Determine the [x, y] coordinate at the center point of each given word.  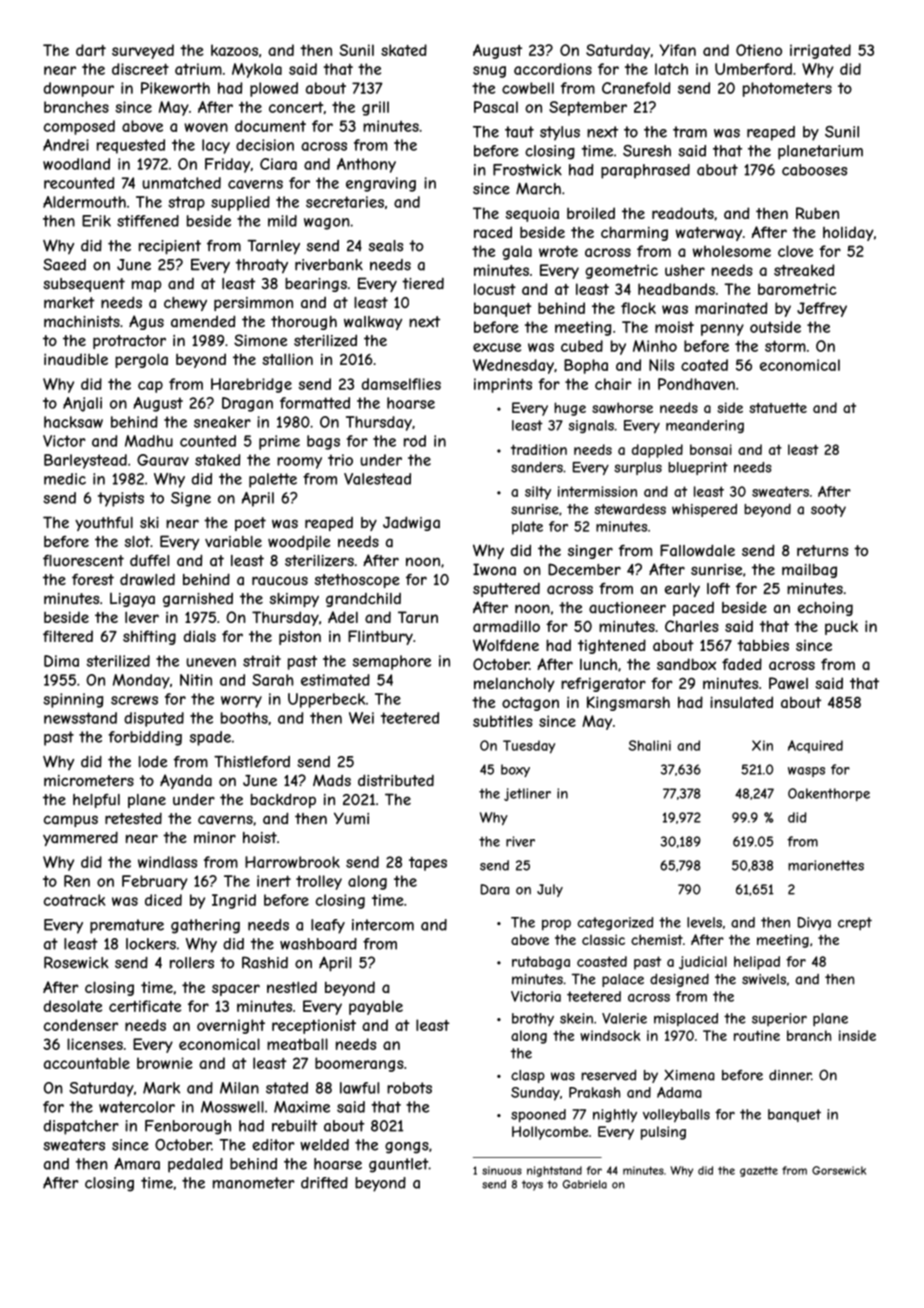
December [584, 569]
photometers [787, 89]
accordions [553, 69]
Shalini [650, 745]
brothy [533, 1019]
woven [206, 127]
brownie [165, 1063]
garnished [198, 600]
